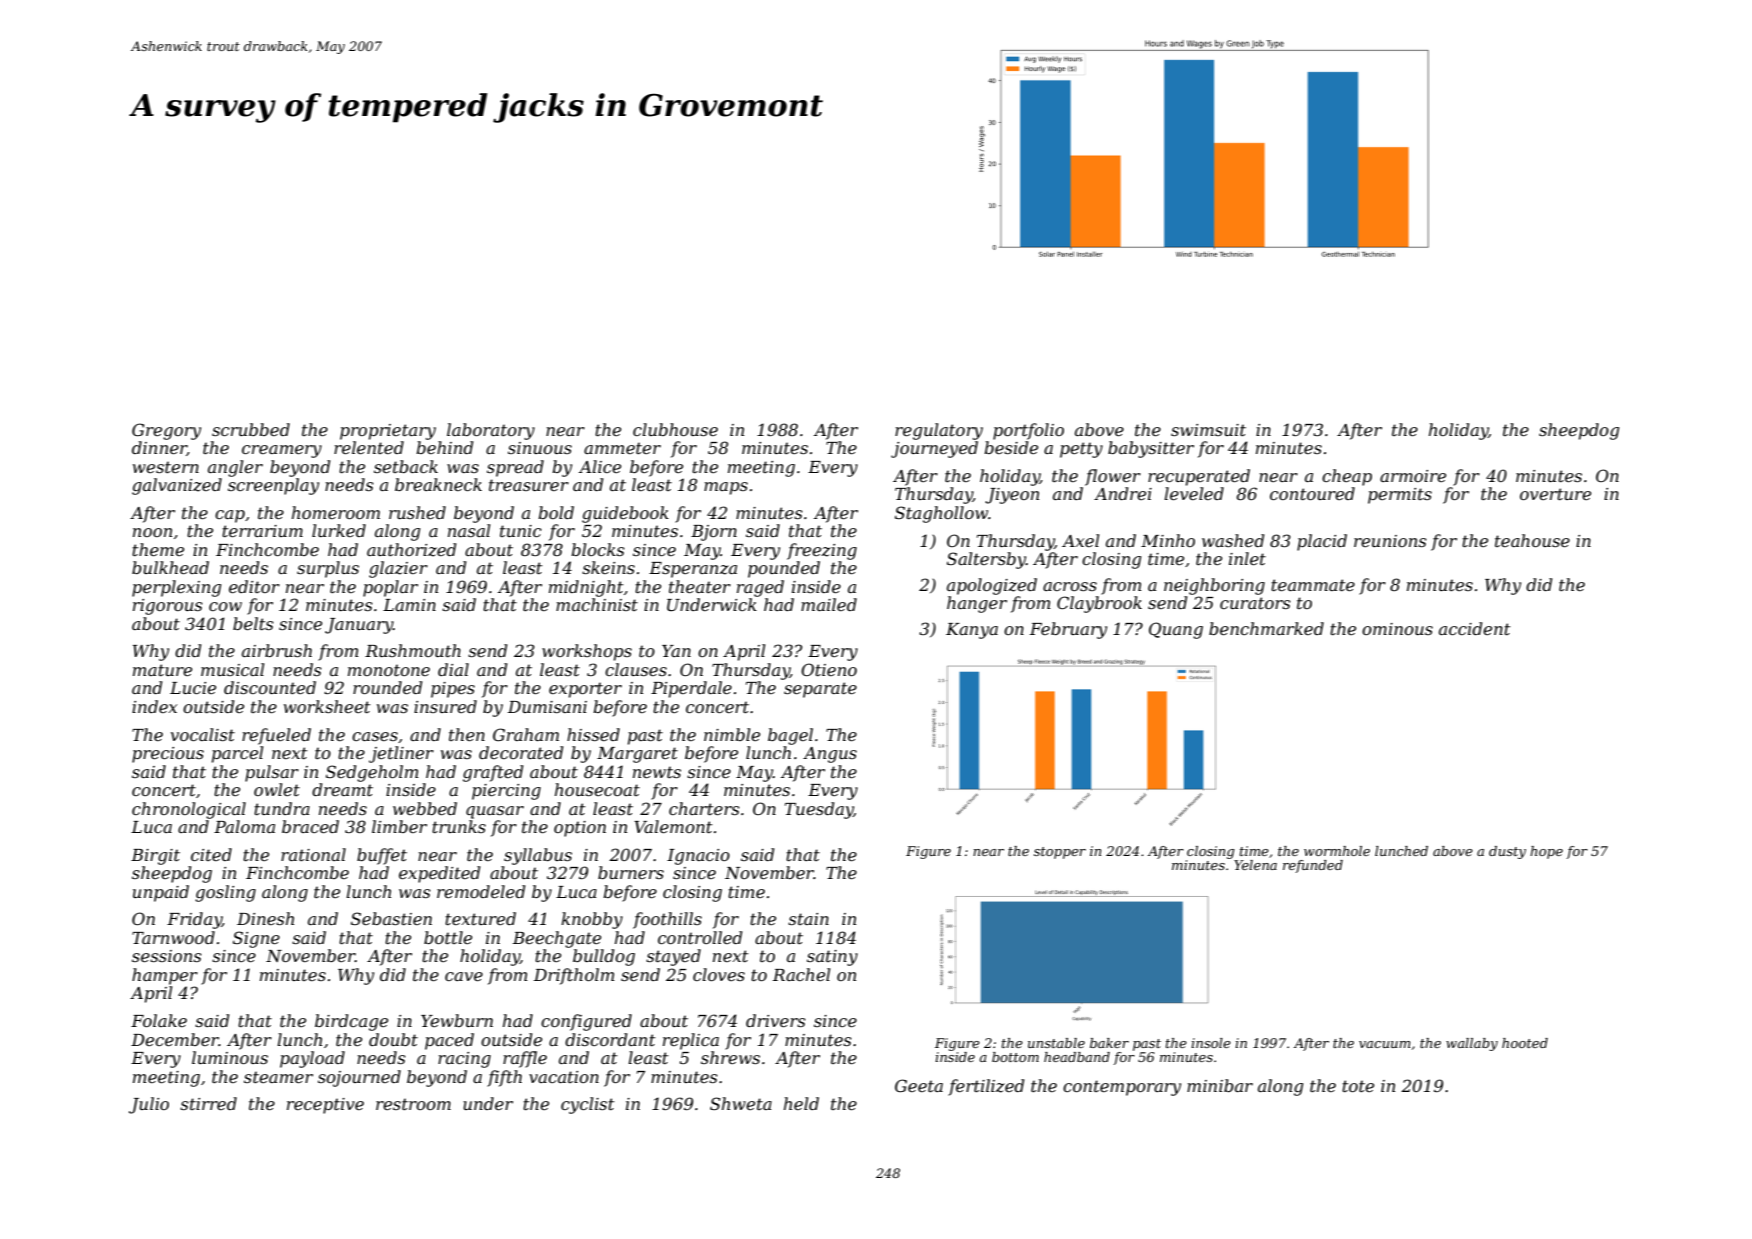 This image has height=1239, width=1752. What do you see at coordinates (636, 669) in the image?
I see `clauses` at bounding box center [636, 669].
